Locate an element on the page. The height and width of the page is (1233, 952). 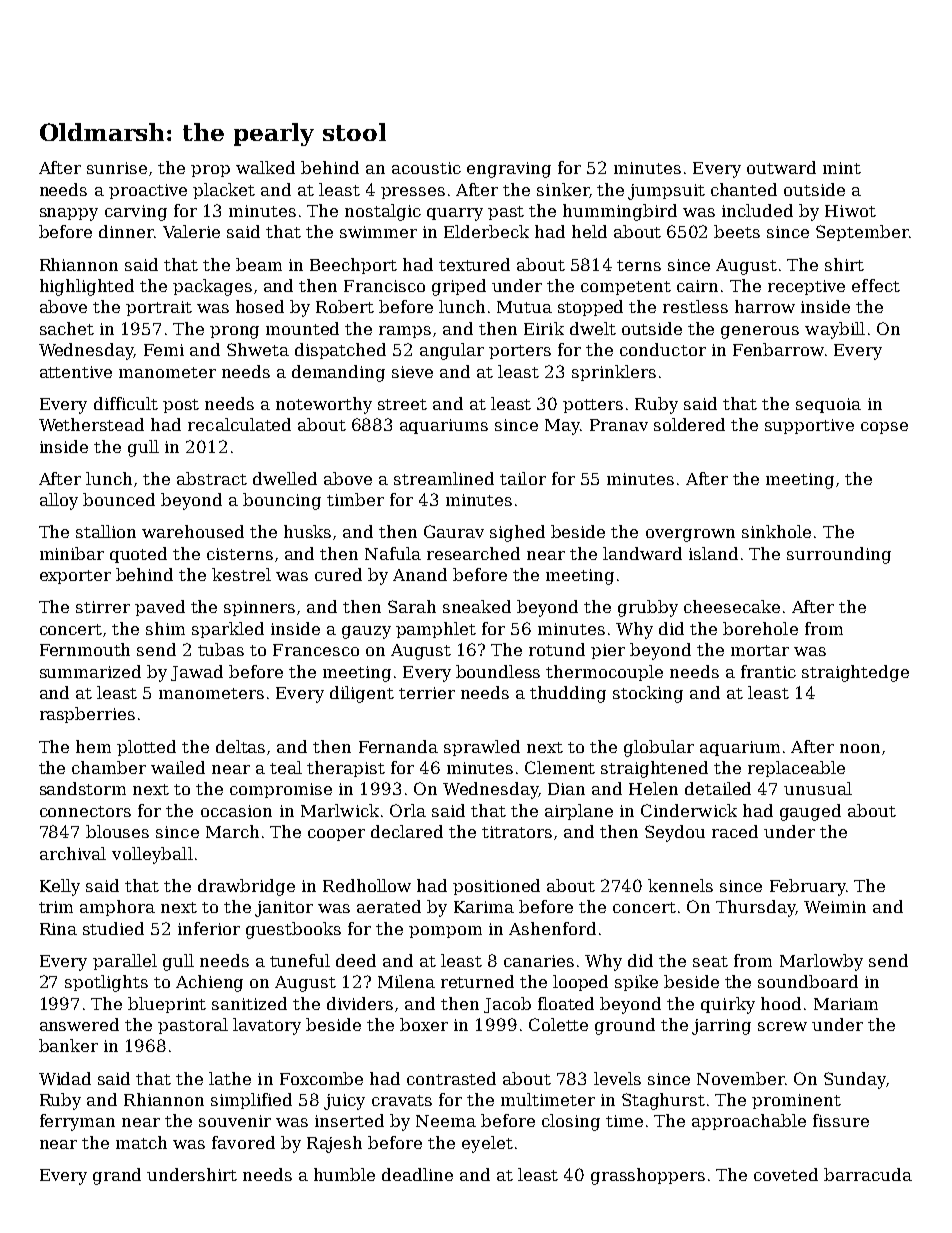
deadline is located at coordinates (417, 1174).
